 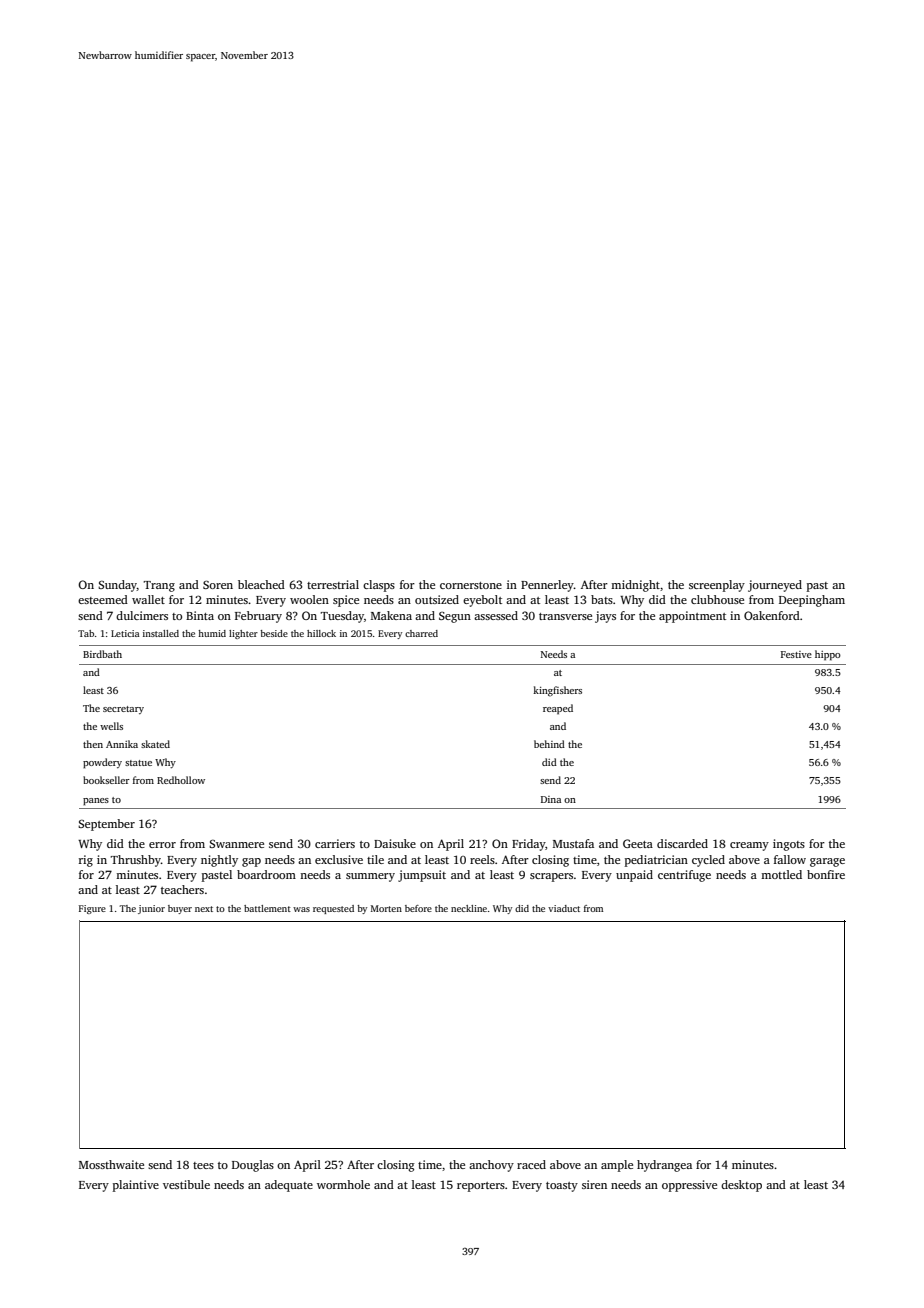 I want to click on Trang, so click(x=159, y=586).
